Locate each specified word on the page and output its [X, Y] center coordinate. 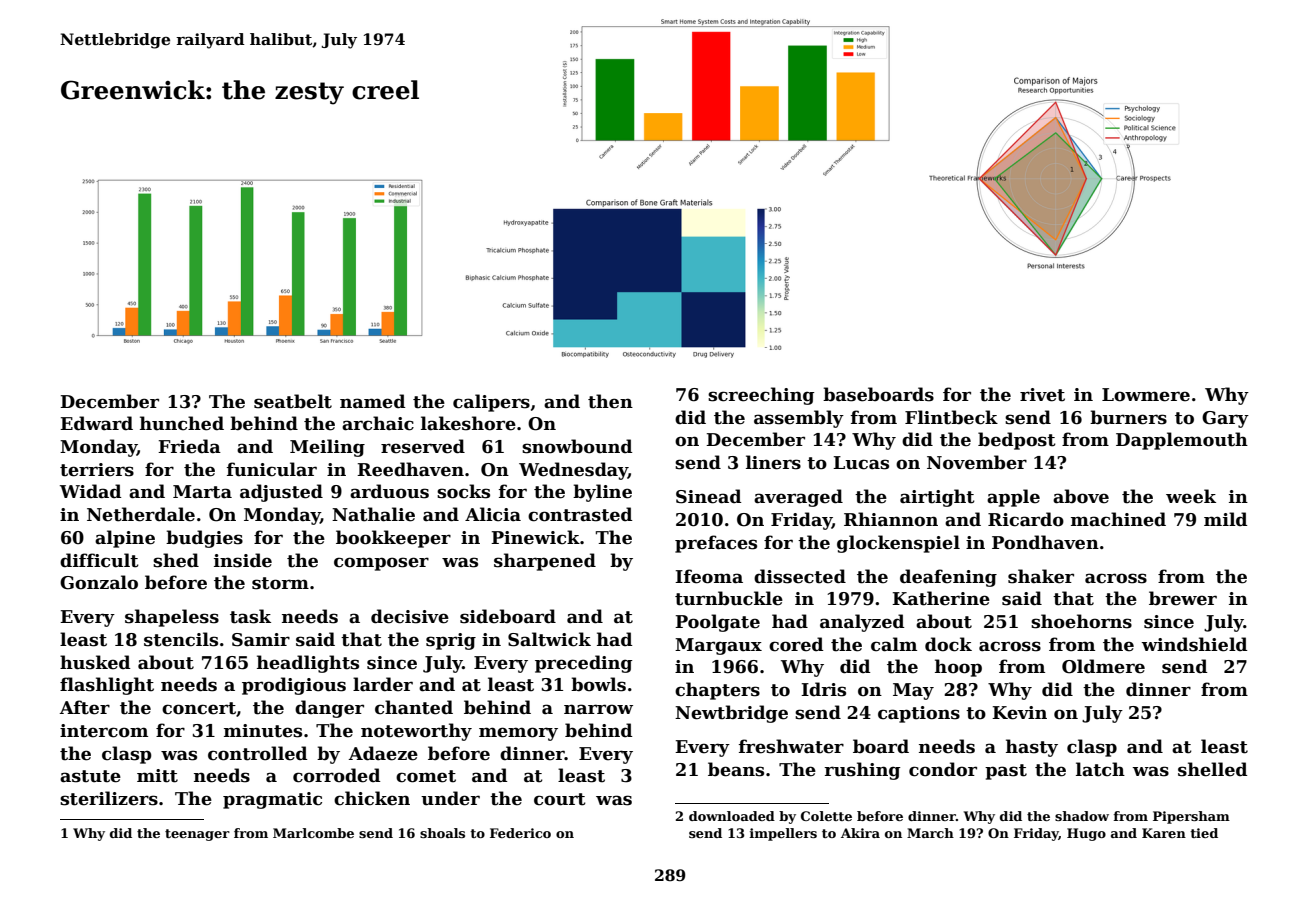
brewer [1183, 598]
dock [948, 644]
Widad [90, 491]
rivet [1042, 395]
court [560, 799]
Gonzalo [99, 582]
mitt [157, 776]
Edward [96, 423]
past [1006, 772]
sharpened [545, 562]
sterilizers [109, 798]
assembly [799, 419]
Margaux [718, 646]
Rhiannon [891, 519]
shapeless [172, 618]
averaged [798, 498]
